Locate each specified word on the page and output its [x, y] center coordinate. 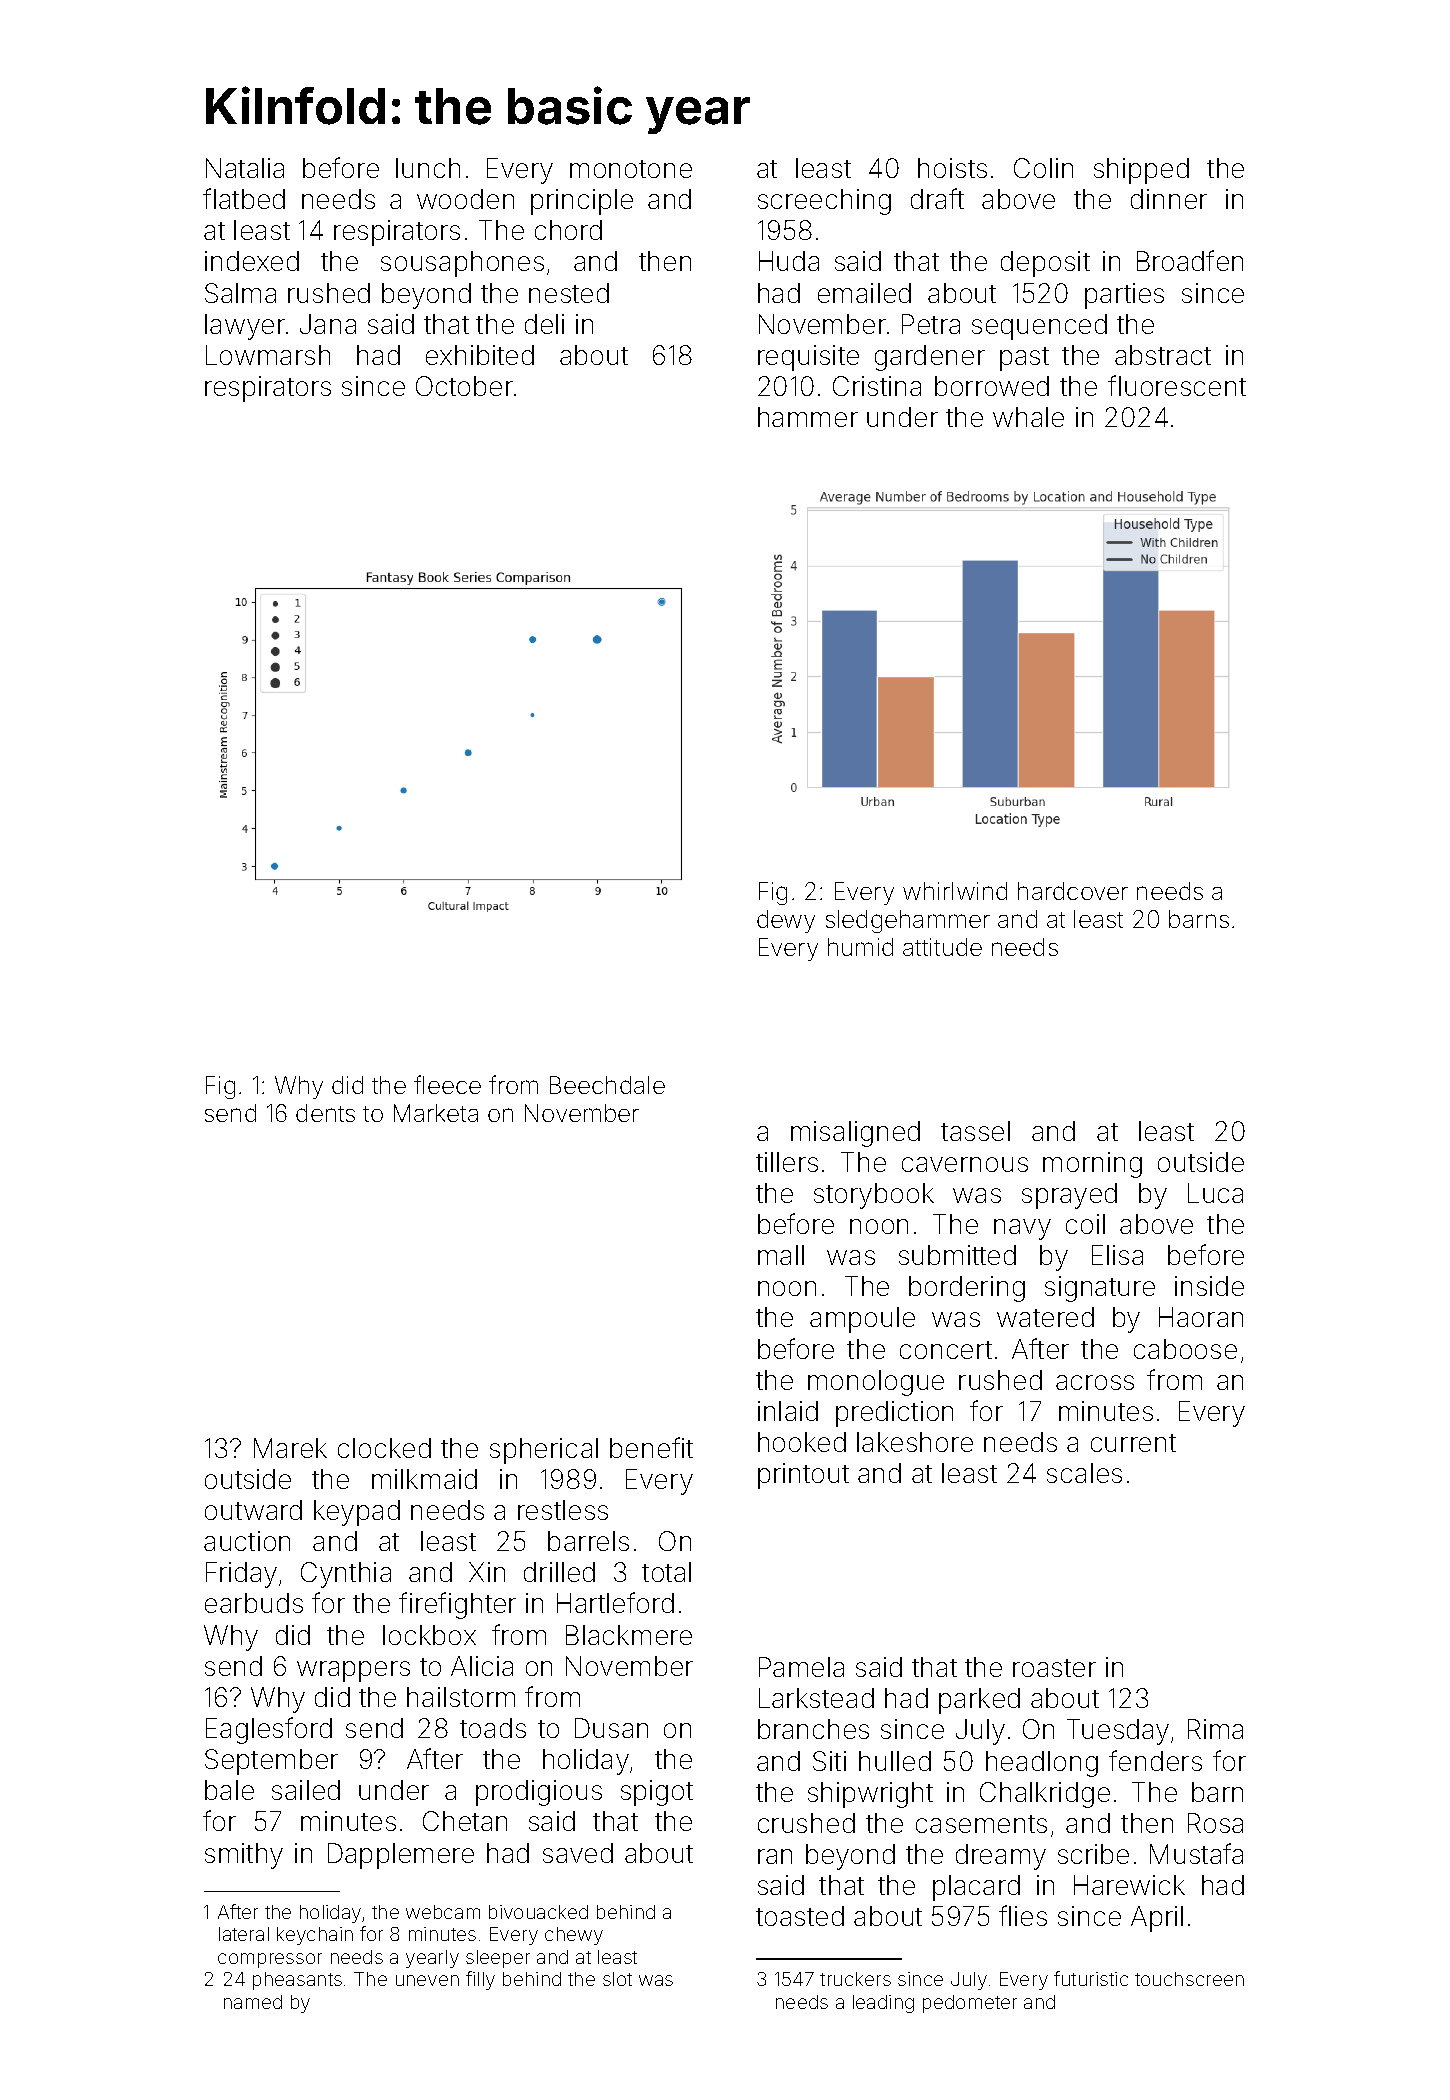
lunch [428, 168]
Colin [1043, 168]
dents [325, 1113]
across [1095, 1382]
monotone [631, 169]
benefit [651, 1447]
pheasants [297, 1981]
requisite [808, 358]
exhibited [480, 355]
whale [1028, 417]
